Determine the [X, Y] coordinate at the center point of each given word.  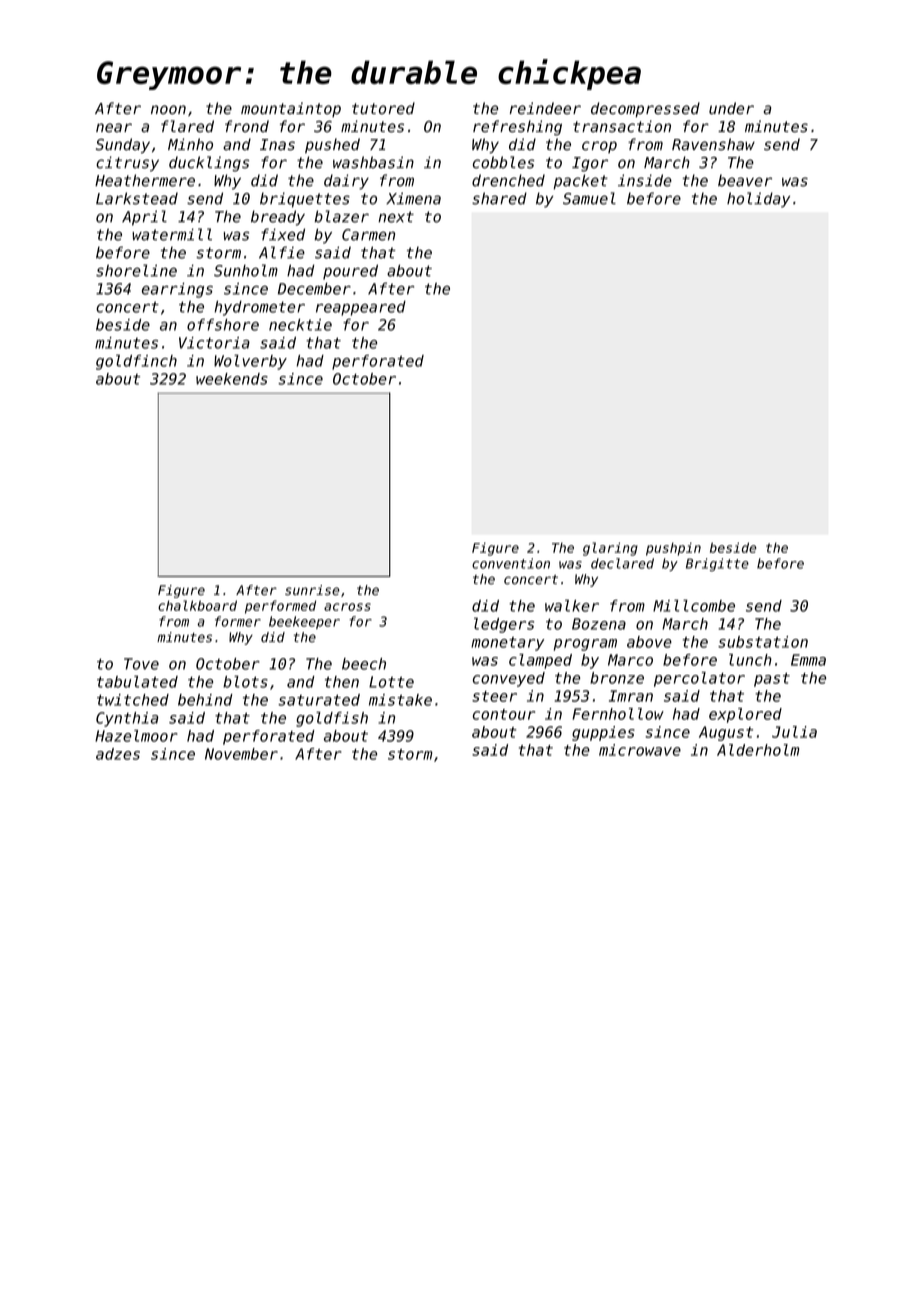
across [347, 607]
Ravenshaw [713, 144]
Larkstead [137, 198]
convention [511, 563]
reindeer [545, 108]
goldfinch [136, 362]
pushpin [673, 549]
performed [280, 607]
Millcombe [694, 605]
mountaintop [291, 109]
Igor [590, 164]
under [731, 108]
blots [245, 681]
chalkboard [197, 605]
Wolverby [250, 362]
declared [622, 563]
